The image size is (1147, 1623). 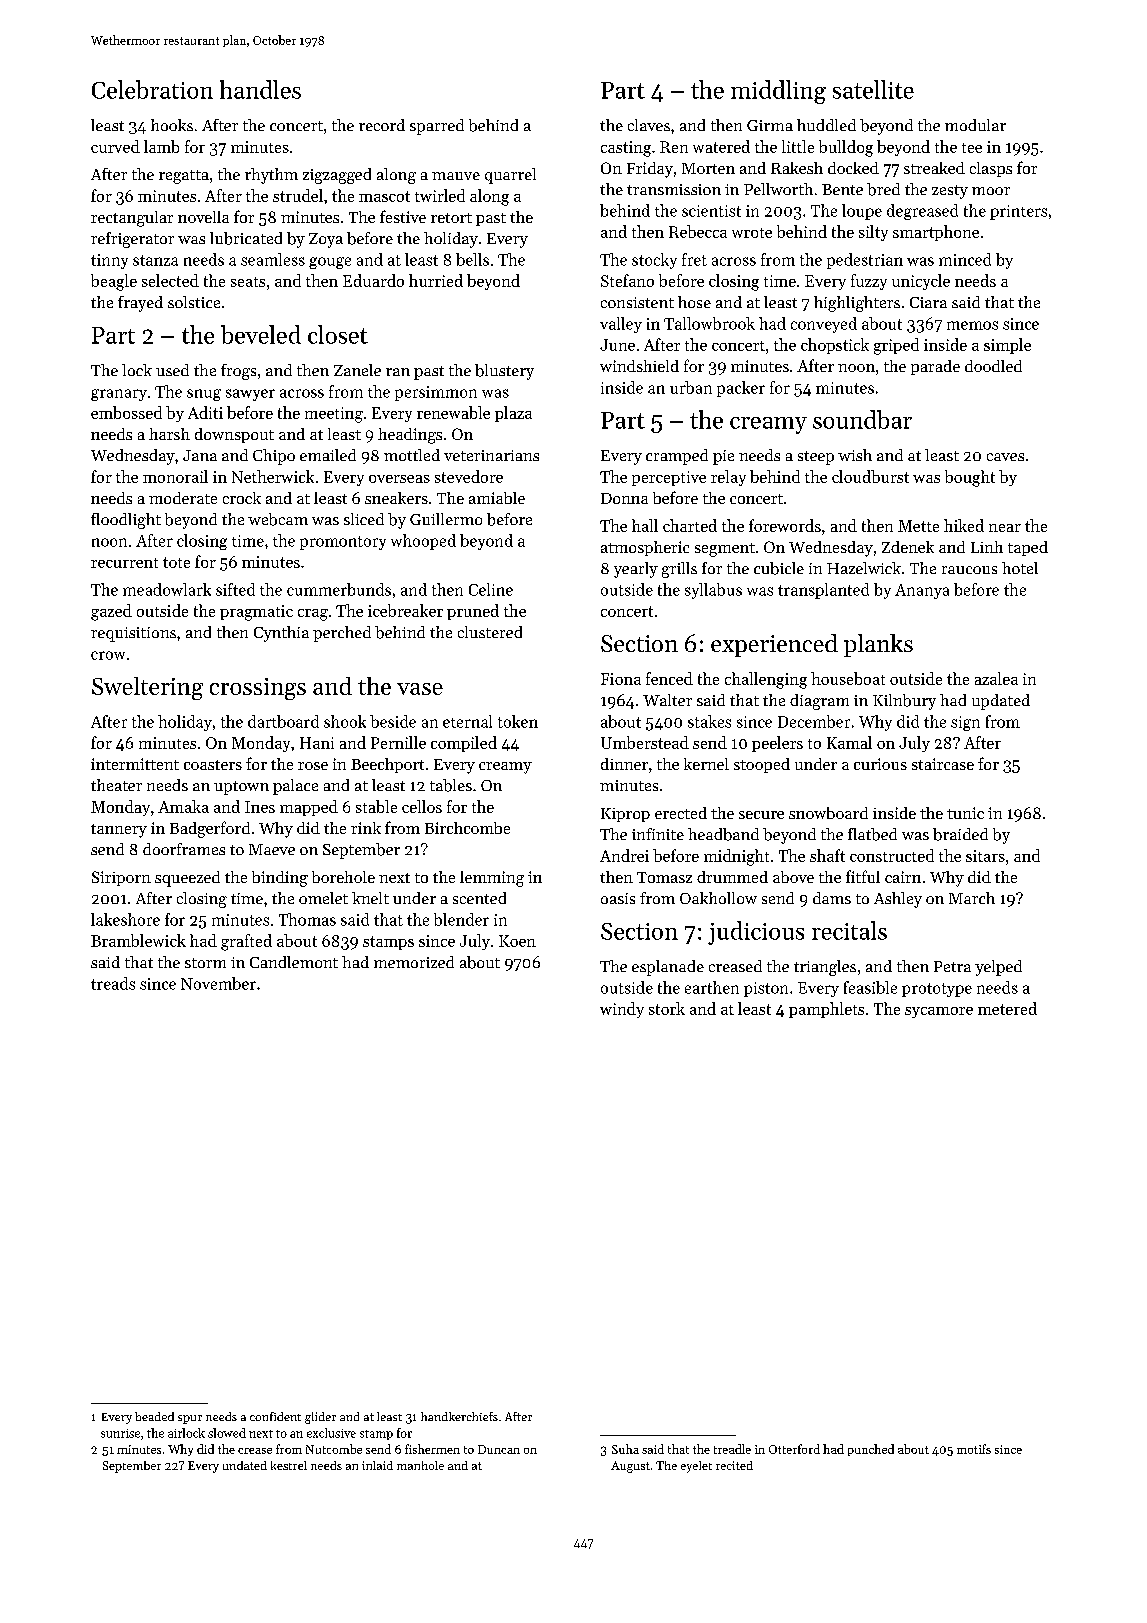 I want to click on November, so click(x=218, y=983).
